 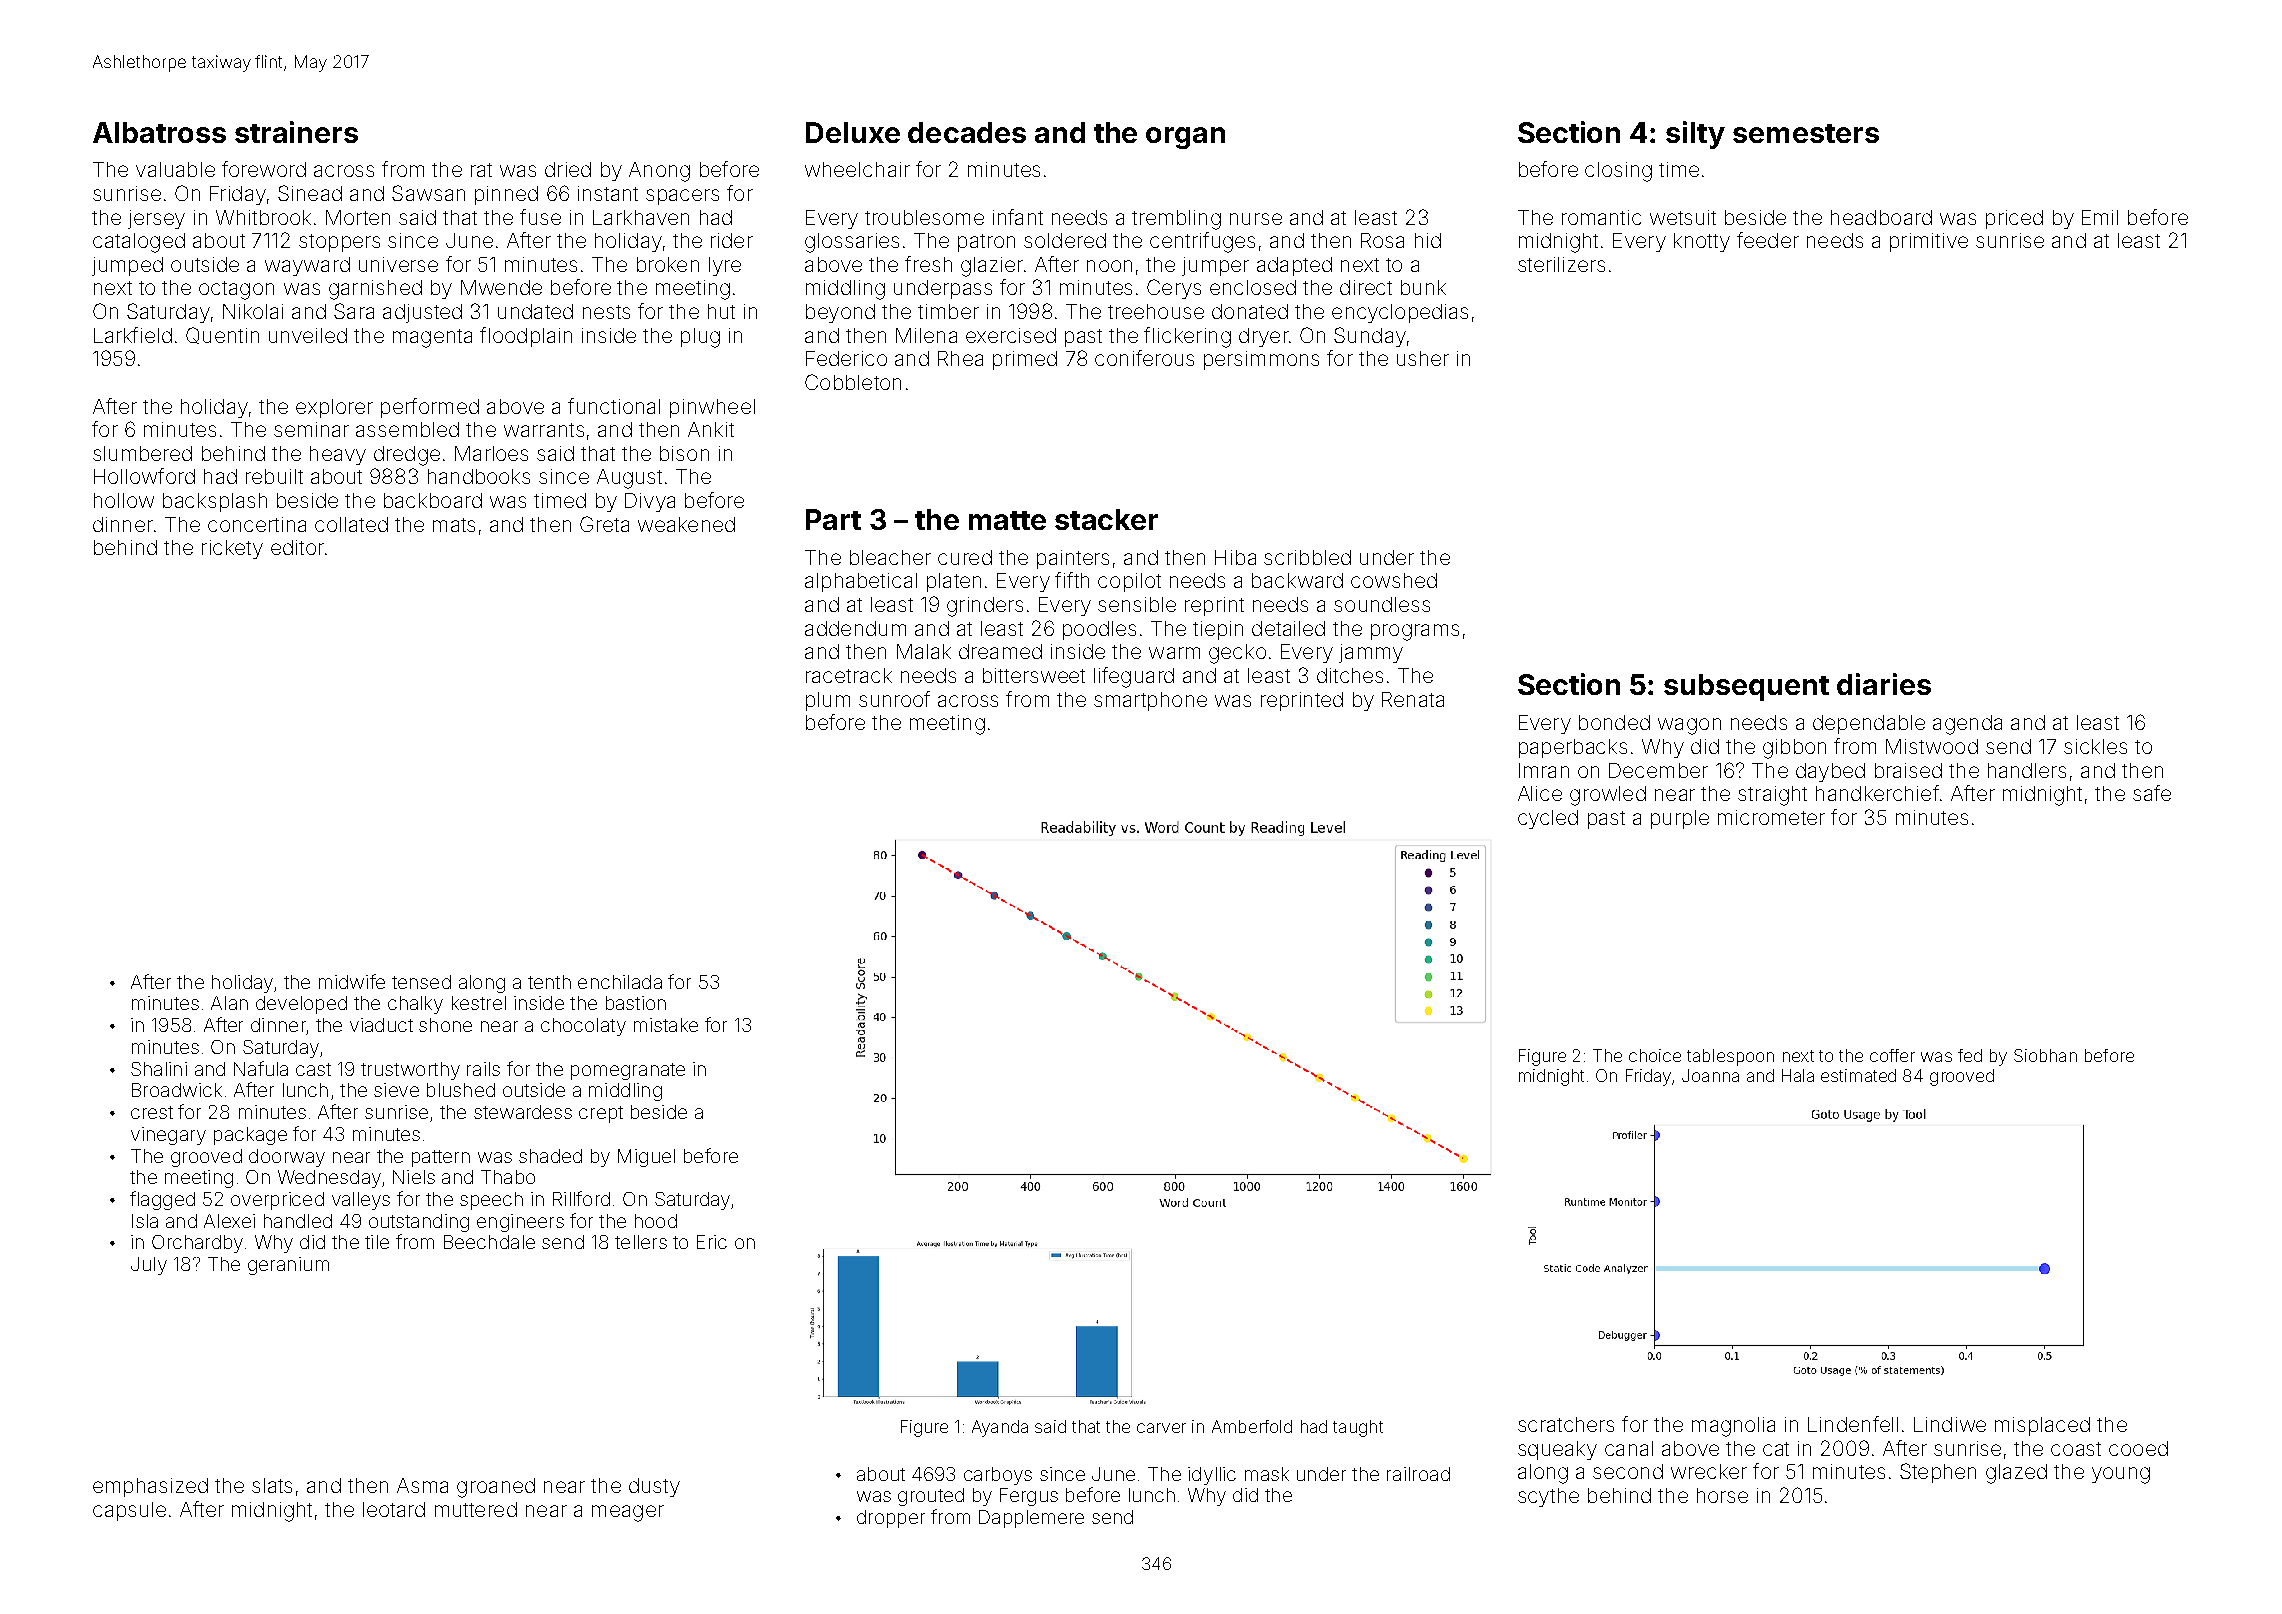 I want to click on plum, so click(x=828, y=701).
